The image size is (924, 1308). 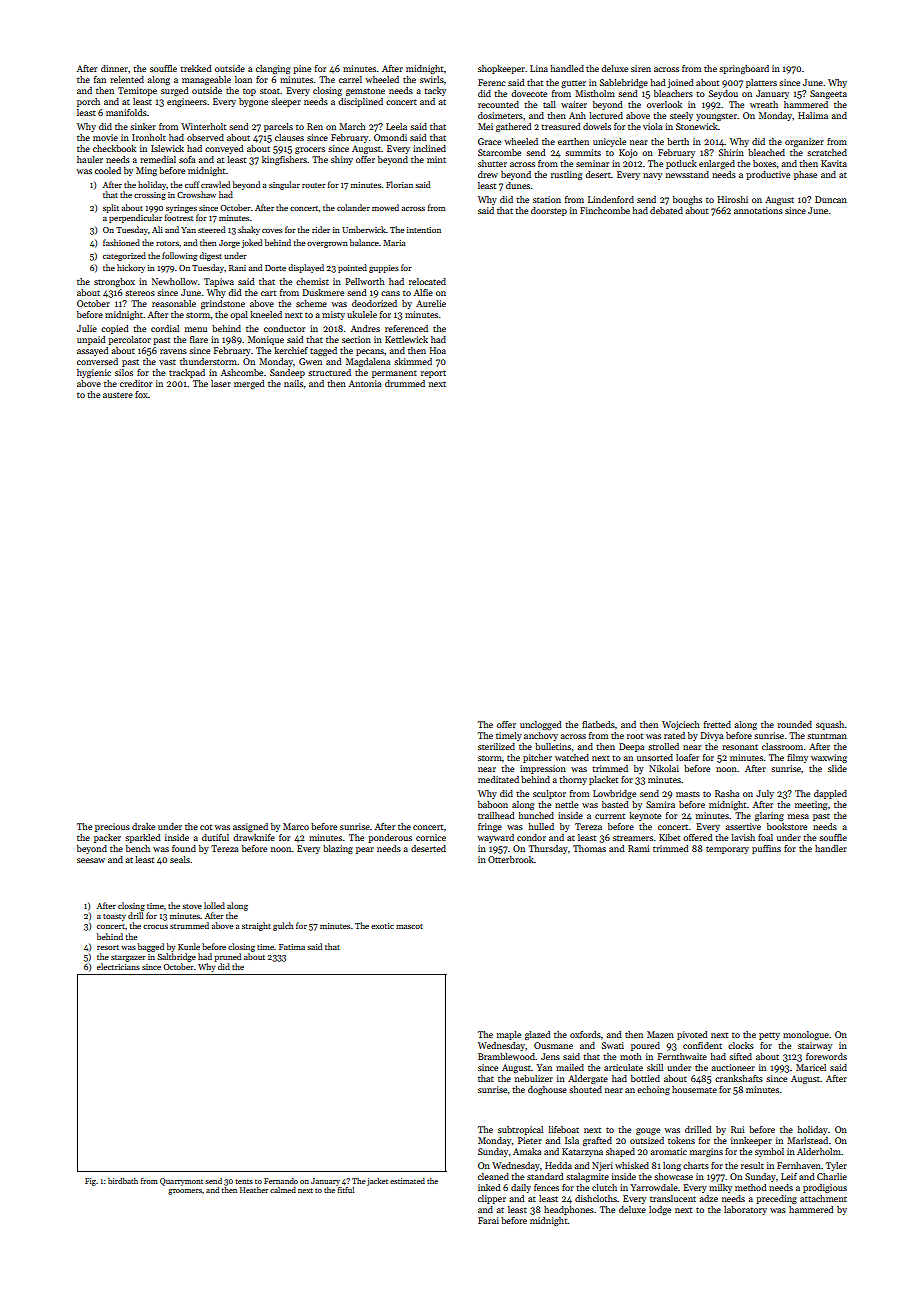 I want to click on Wojciech, so click(x=681, y=725).
